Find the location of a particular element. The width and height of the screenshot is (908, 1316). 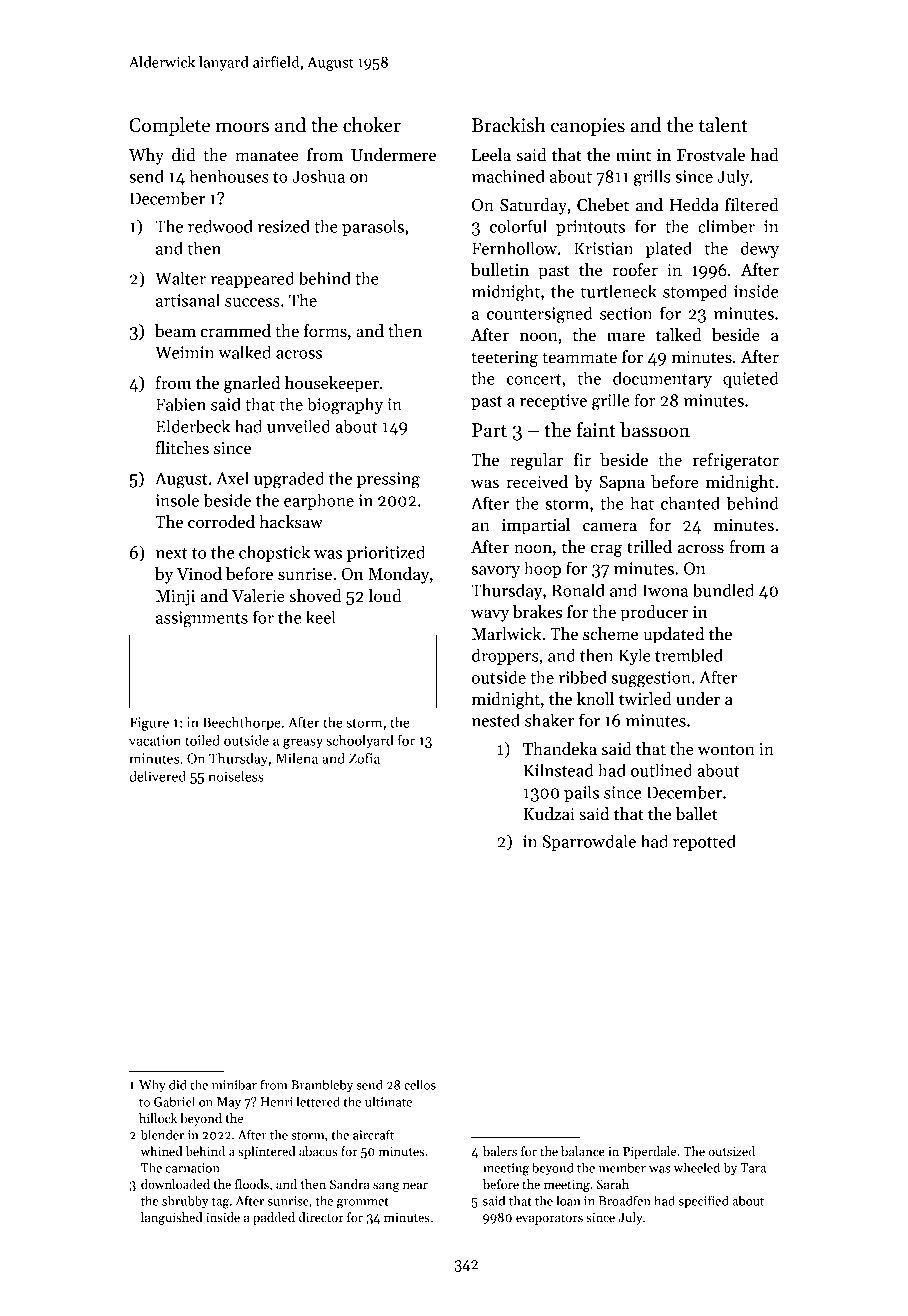

whined is located at coordinates (161, 1151).
